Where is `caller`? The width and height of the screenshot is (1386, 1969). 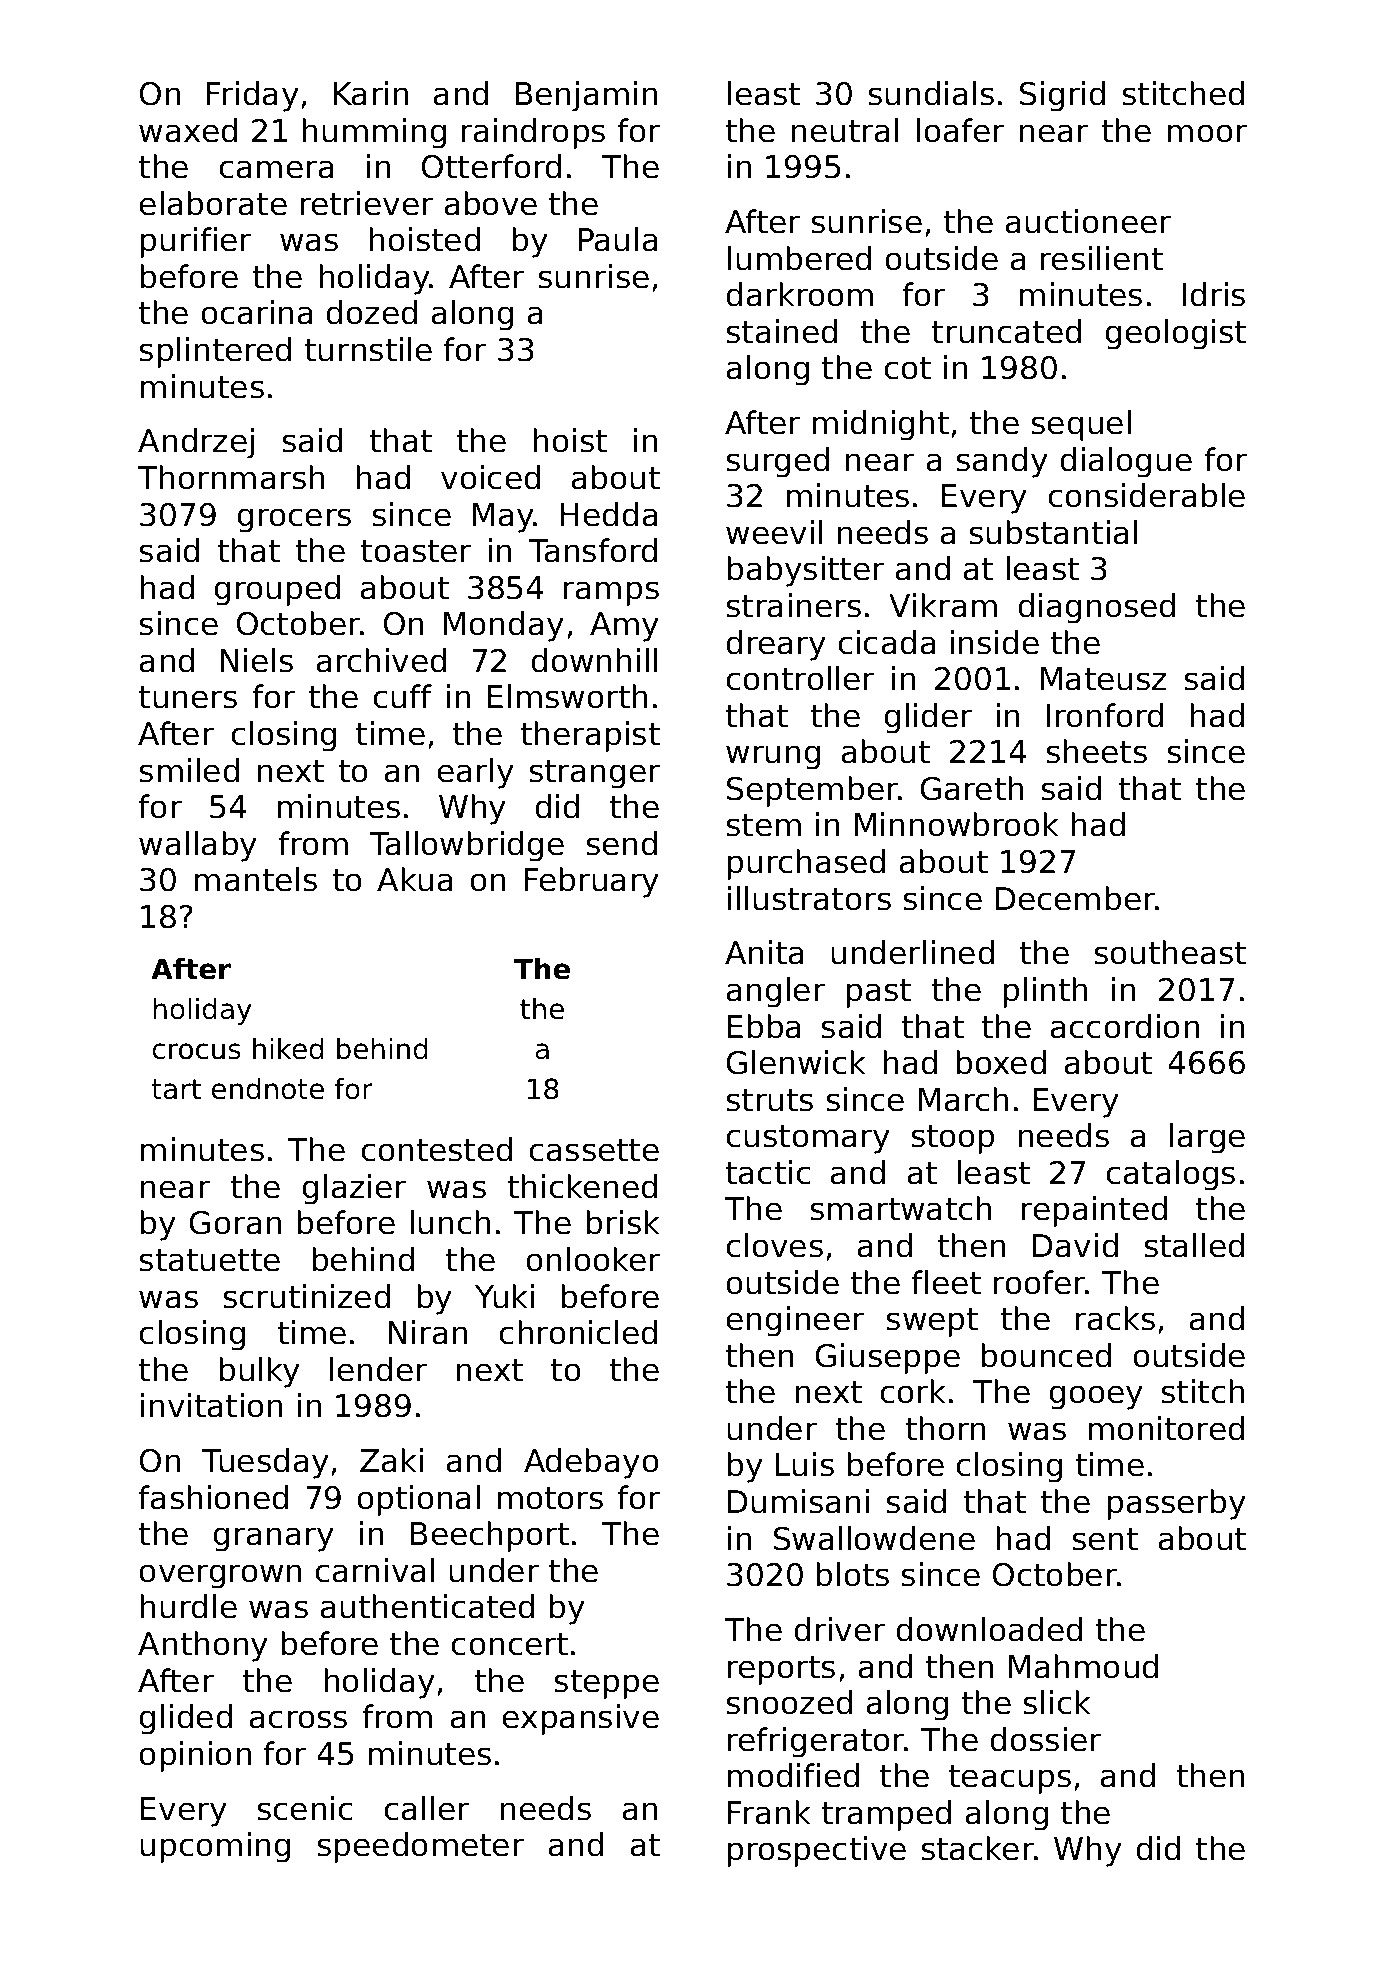 caller is located at coordinates (426, 1808).
